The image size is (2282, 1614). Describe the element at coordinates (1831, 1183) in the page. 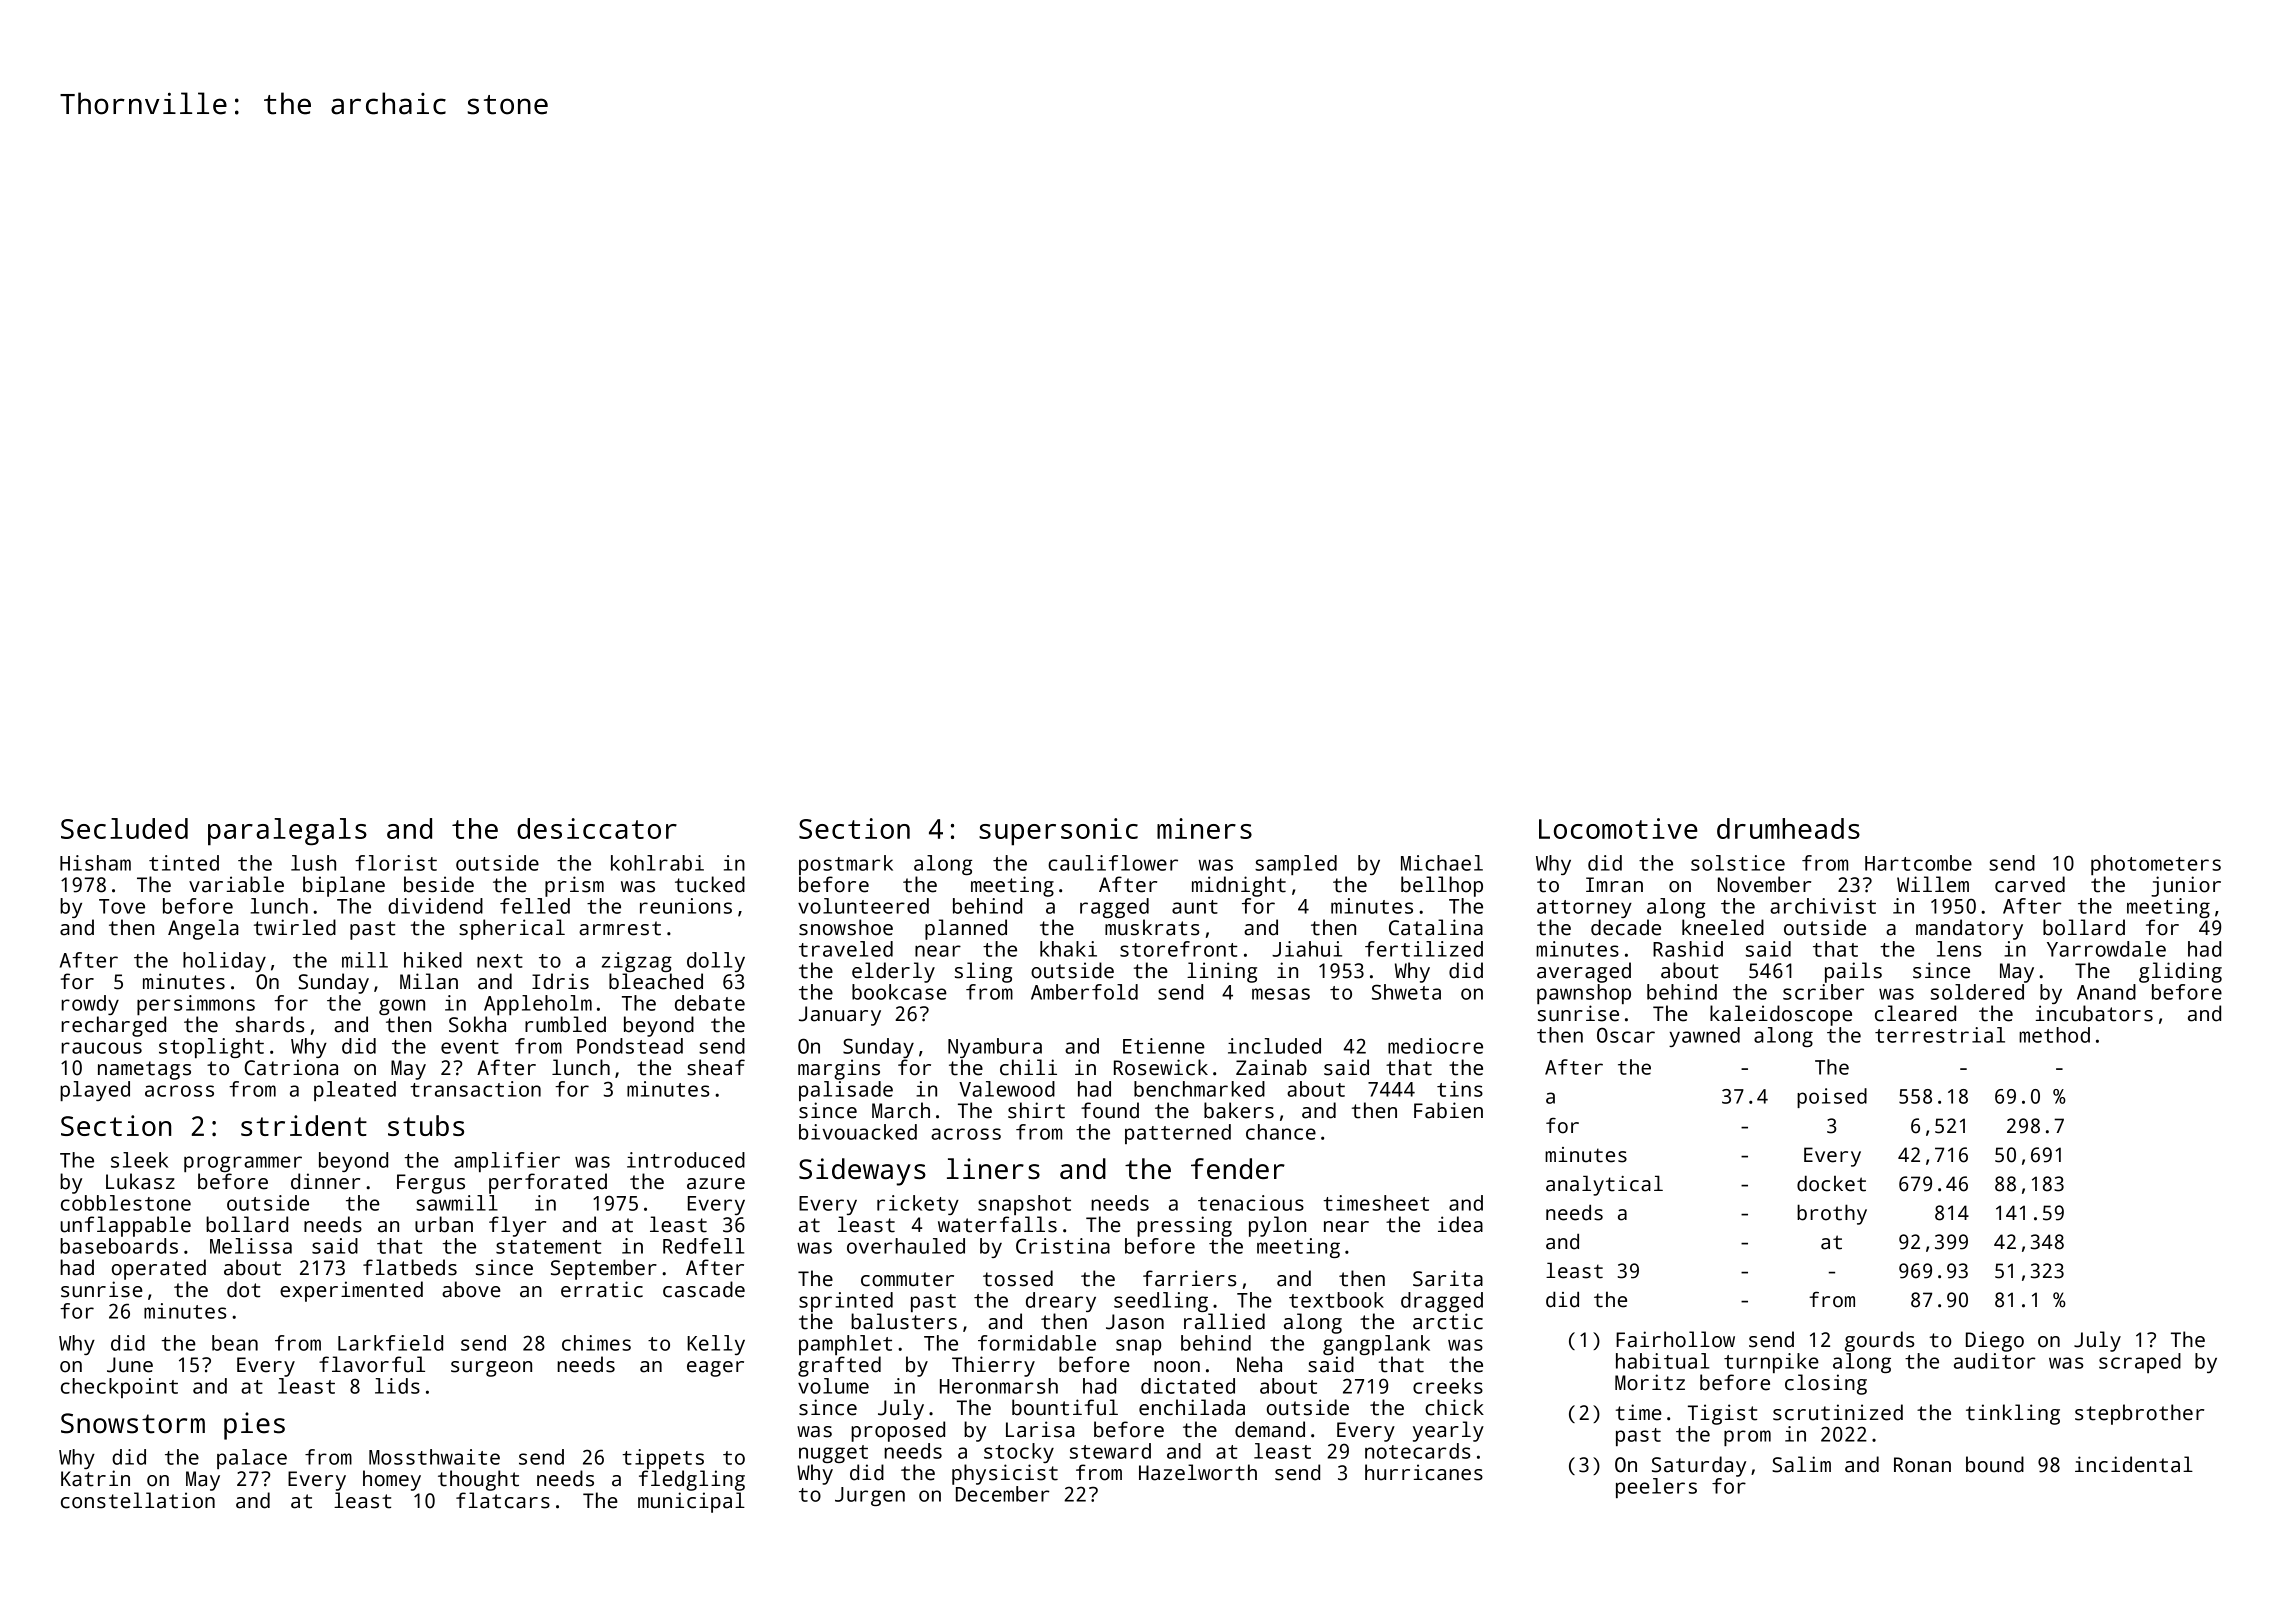

I see `docket` at that location.
